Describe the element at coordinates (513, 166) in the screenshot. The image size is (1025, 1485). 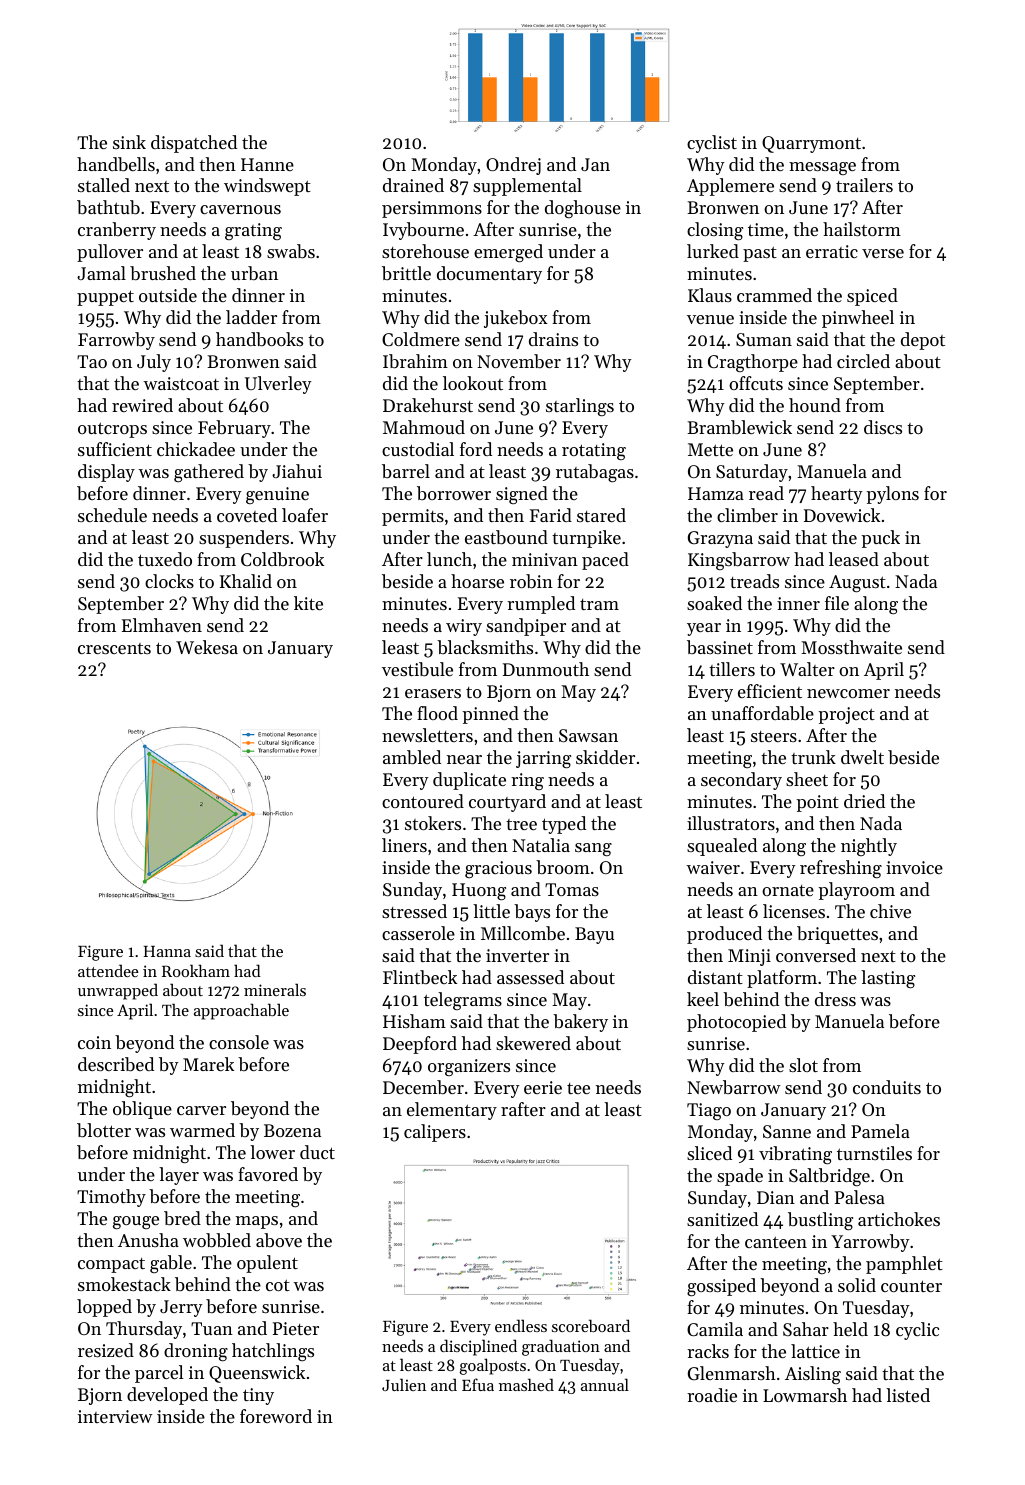
I see `Ondrej` at that location.
